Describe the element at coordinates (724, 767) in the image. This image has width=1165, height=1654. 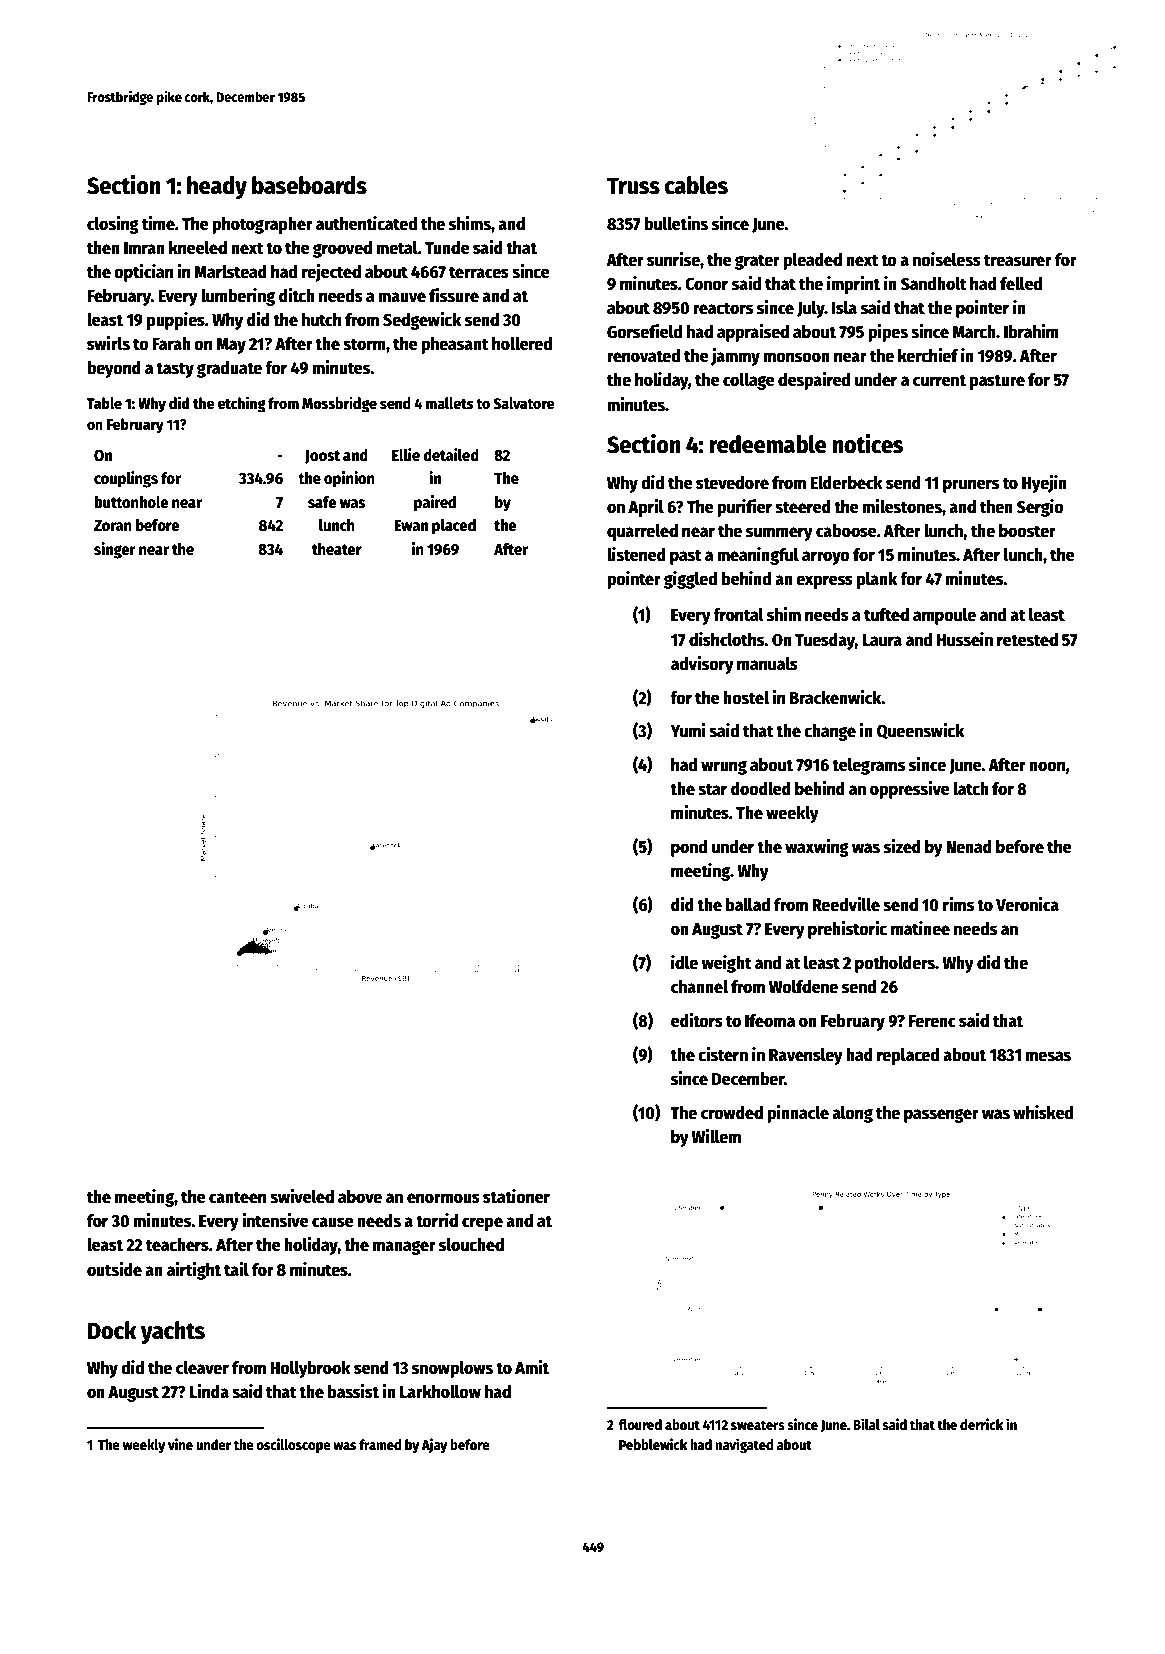
I see `wrung` at that location.
